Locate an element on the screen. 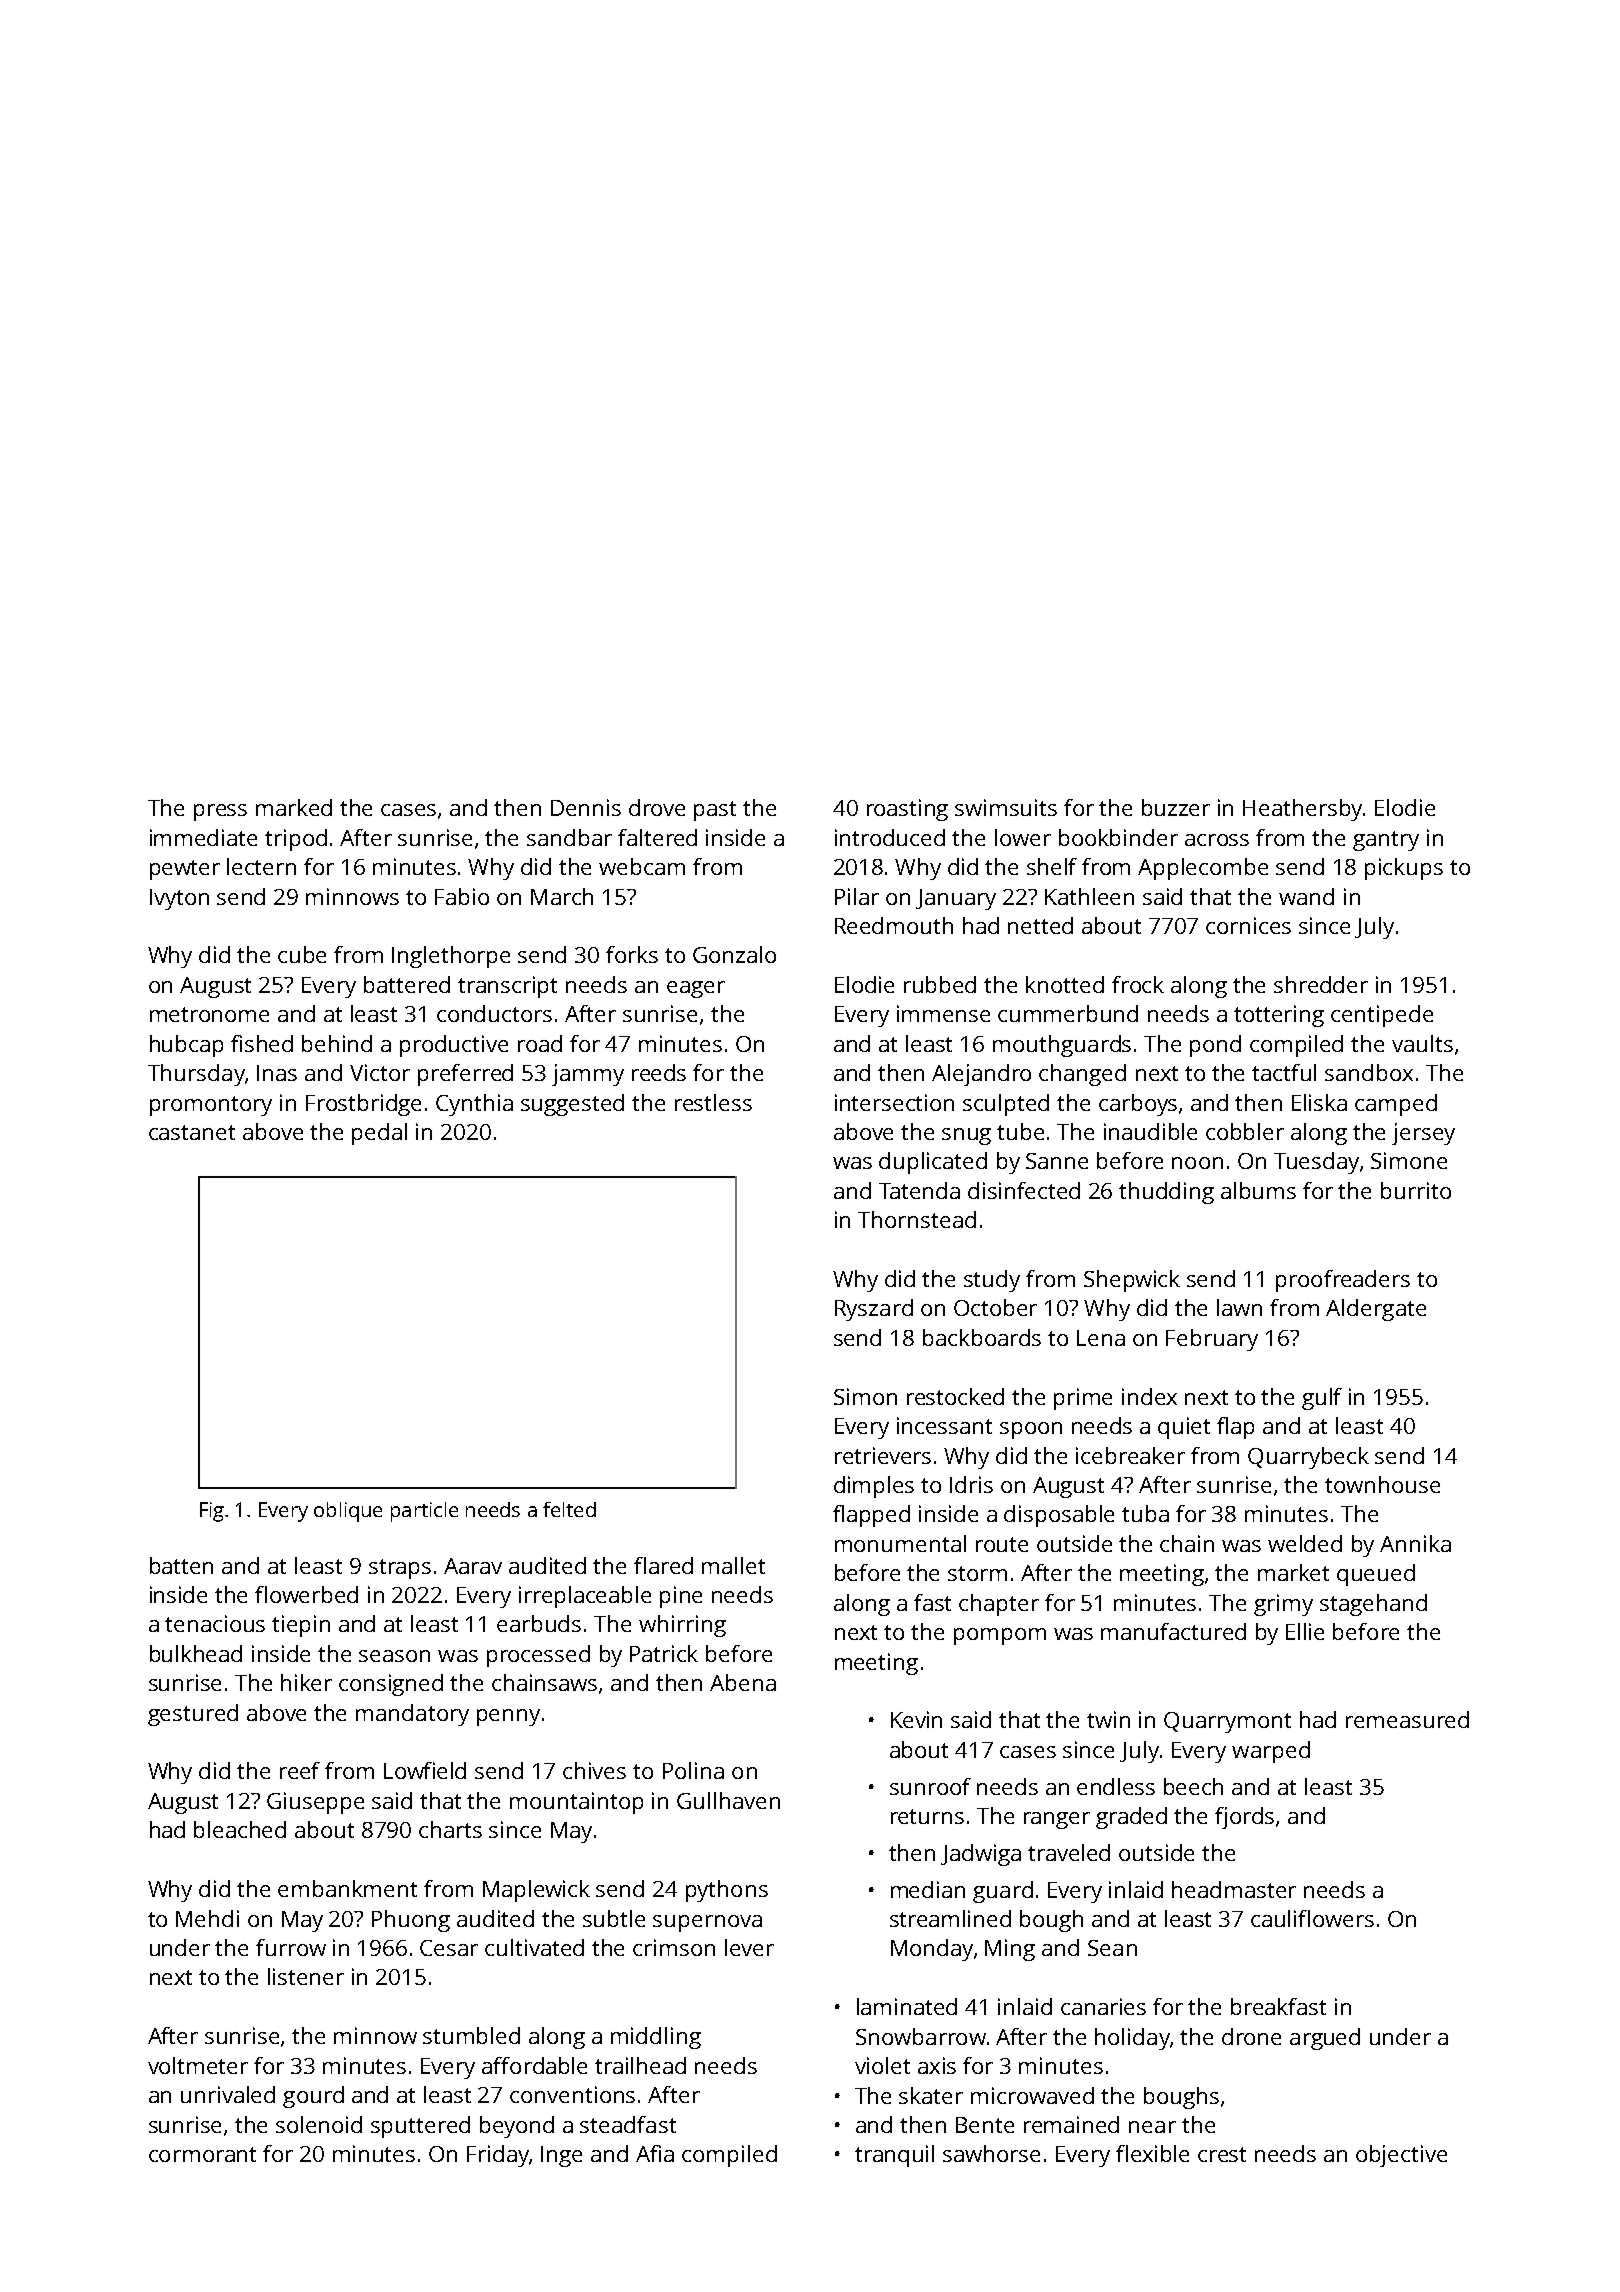 The image size is (1620, 2292). laminated is located at coordinates (907, 2006).
